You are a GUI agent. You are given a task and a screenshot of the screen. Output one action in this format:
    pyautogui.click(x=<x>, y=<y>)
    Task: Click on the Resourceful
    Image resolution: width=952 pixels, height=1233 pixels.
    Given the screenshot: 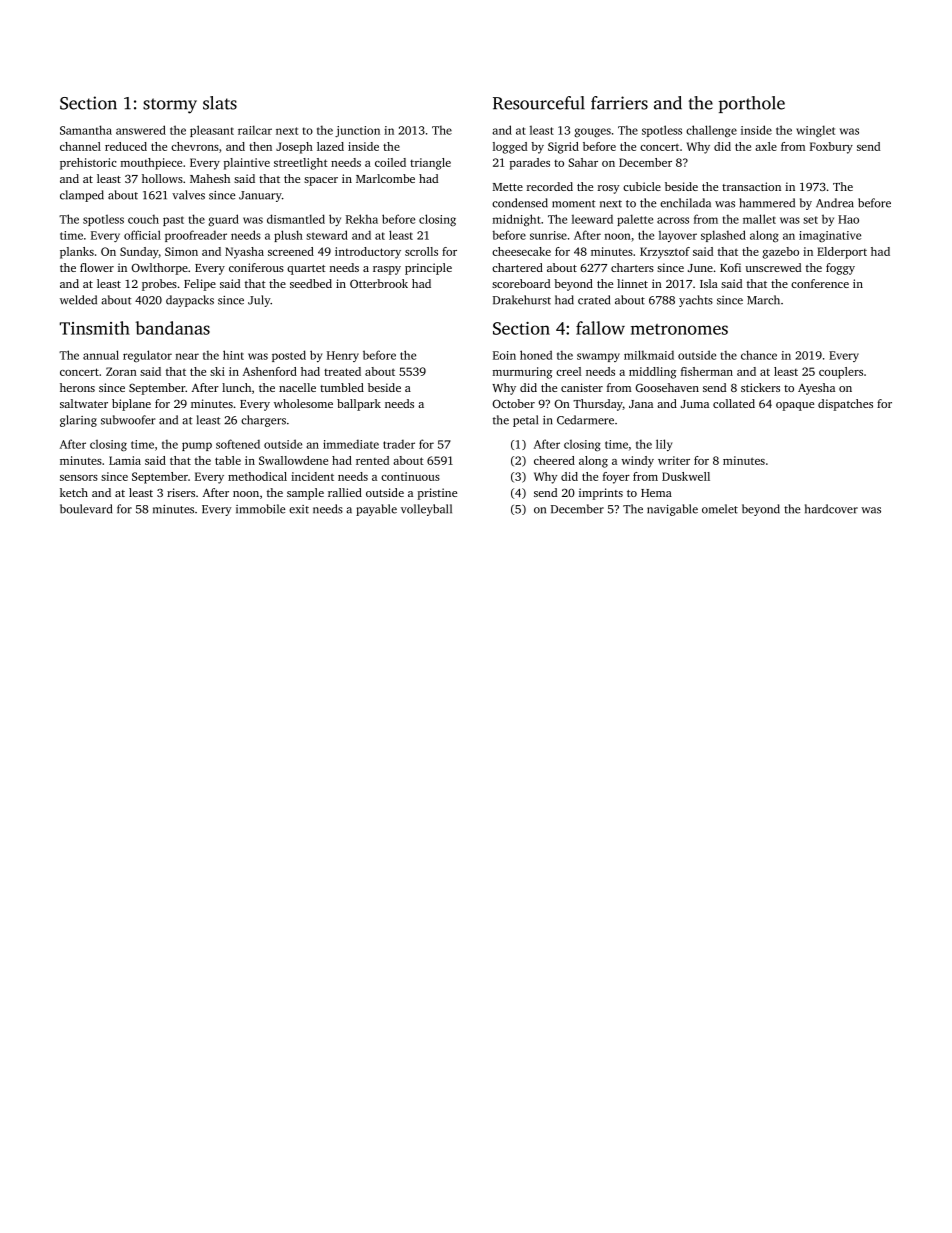 What is the action you would take?
    pyautogui.click(x=539, y=103)
